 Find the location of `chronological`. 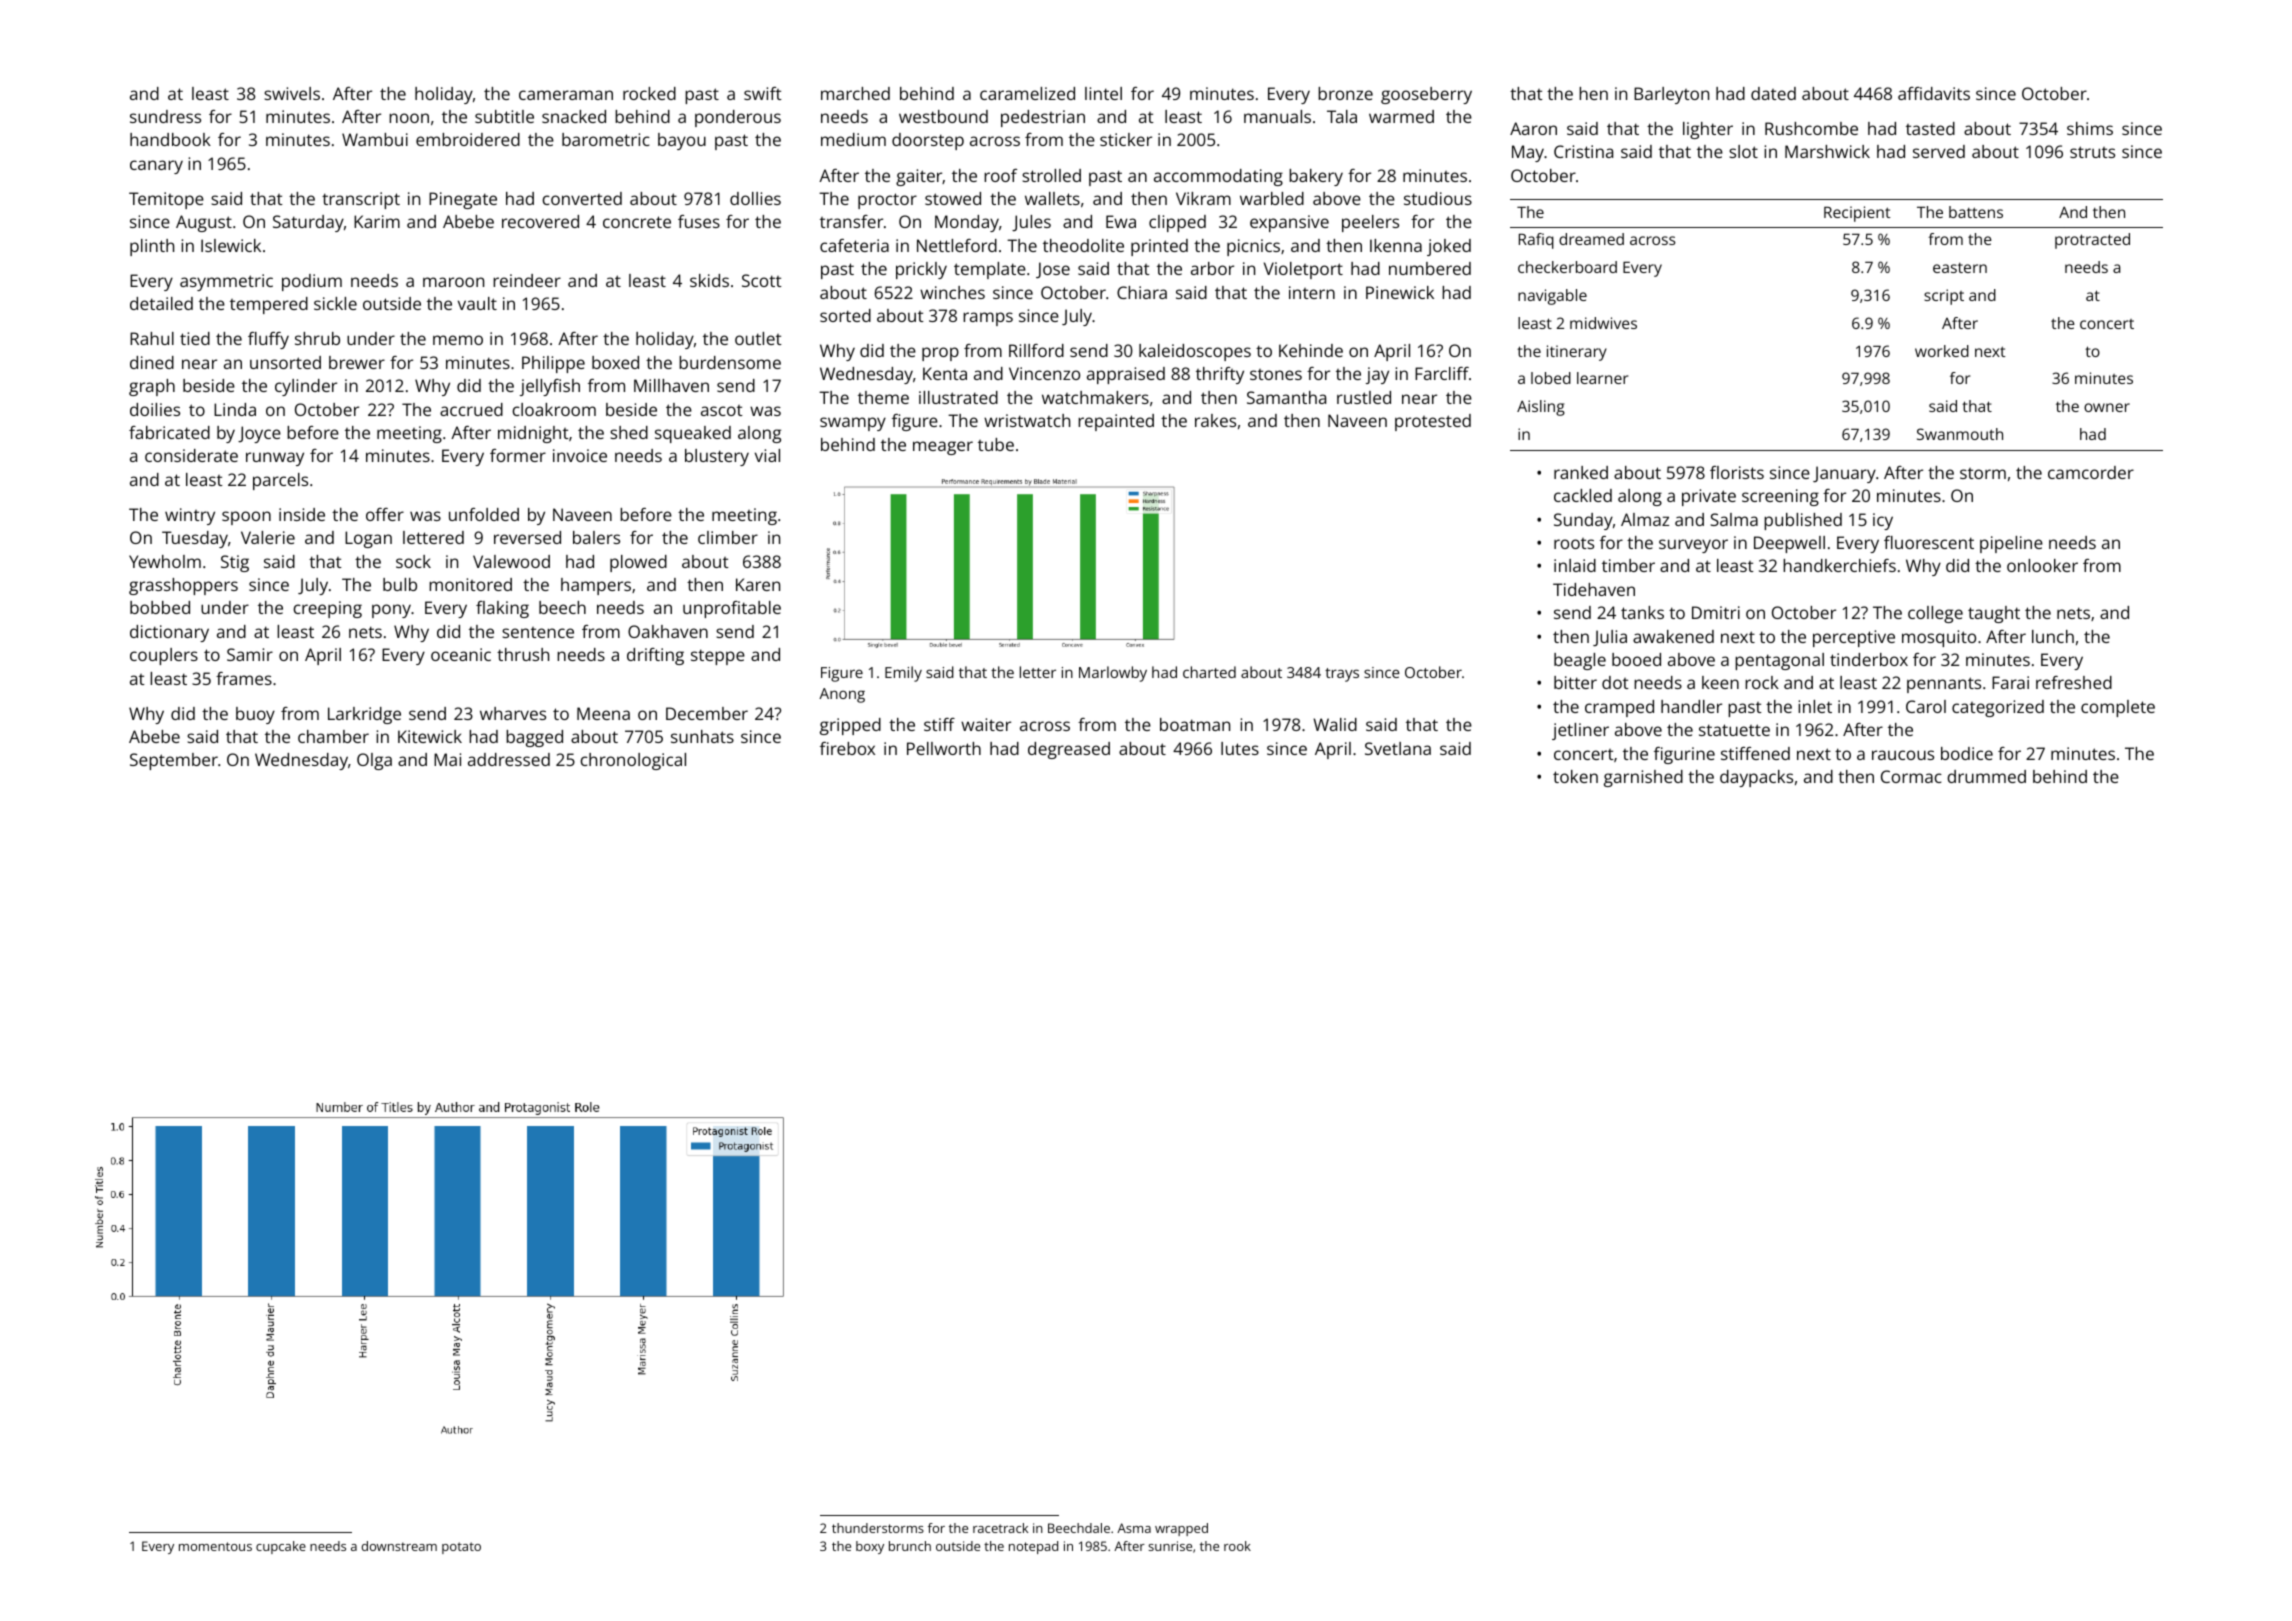

chronological is located at coordinates (633, 761).
